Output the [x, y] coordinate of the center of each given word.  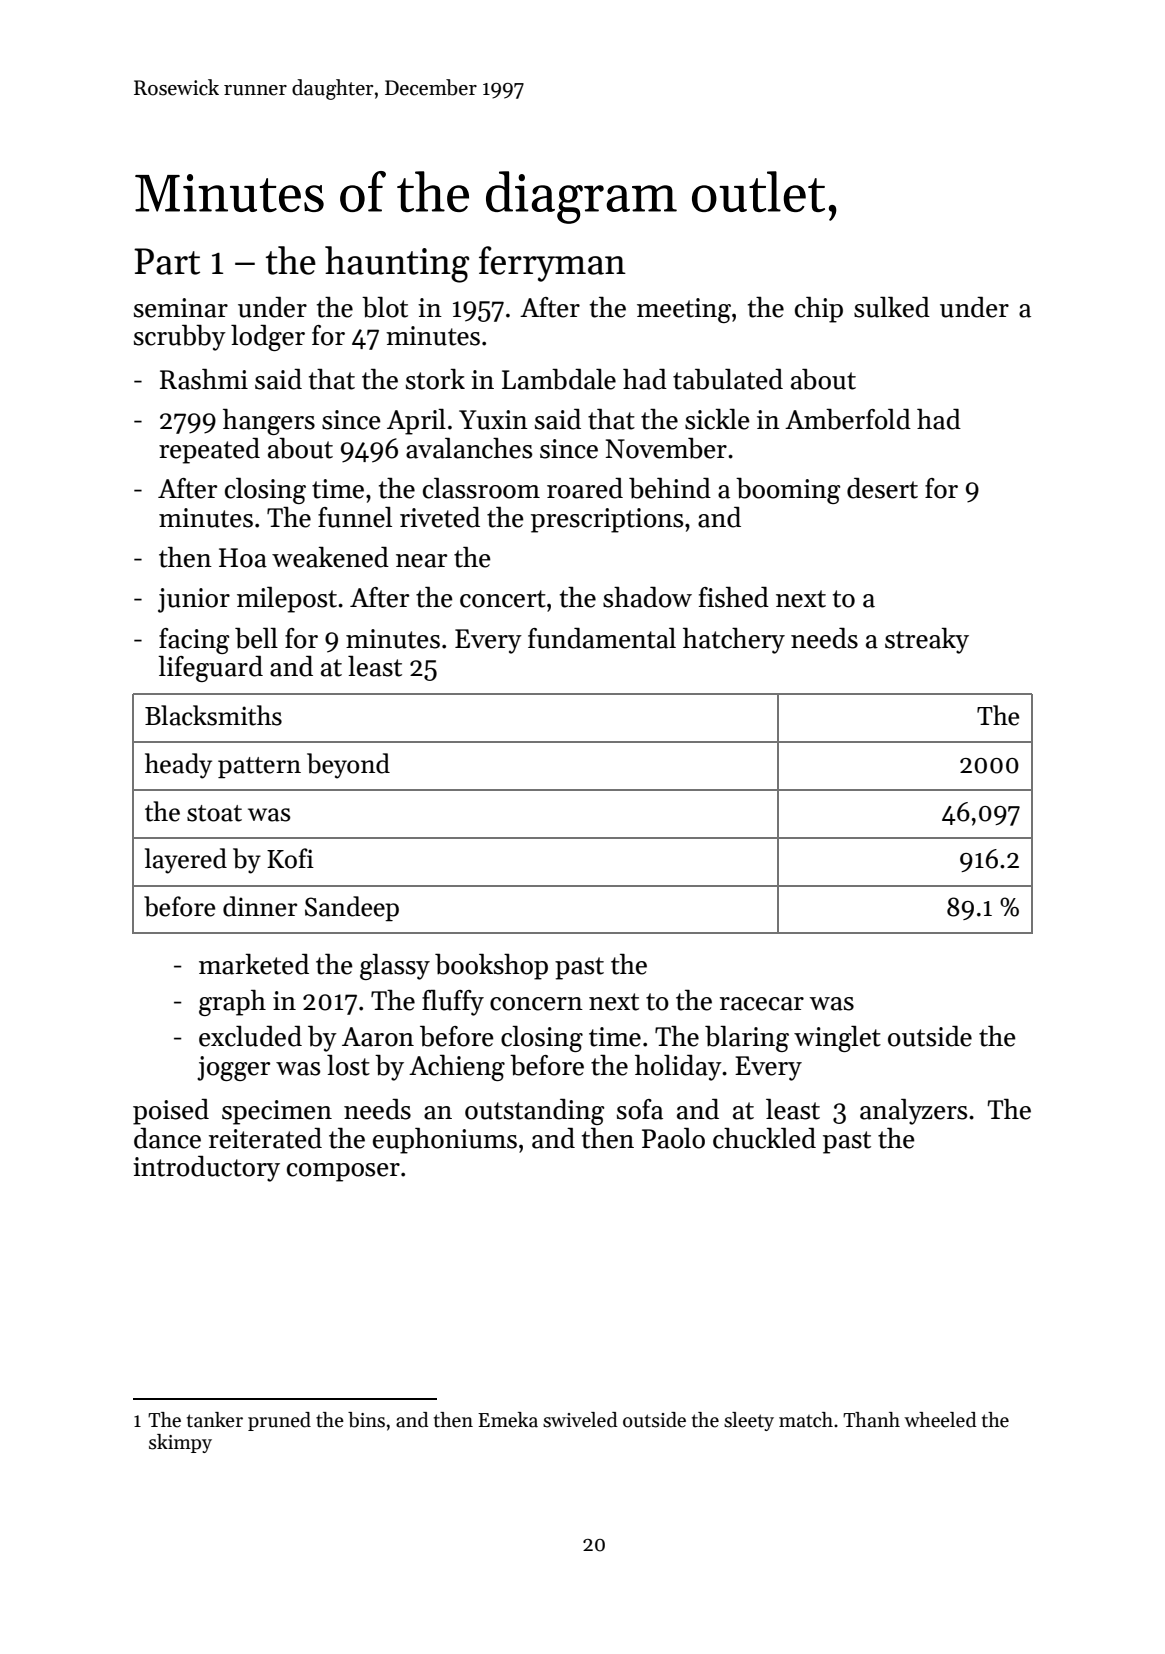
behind [670, 488]
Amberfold [848, 419]
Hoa [243, 558]
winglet [837, 1039]
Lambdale [559, 379]
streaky [927, 641]
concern [536, 1004]
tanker [215, 1420]
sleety [749, 1421]
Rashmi [204, 379]
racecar [762, 1004]
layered [186, 861]
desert [882, 488]
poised [171, 1112]
